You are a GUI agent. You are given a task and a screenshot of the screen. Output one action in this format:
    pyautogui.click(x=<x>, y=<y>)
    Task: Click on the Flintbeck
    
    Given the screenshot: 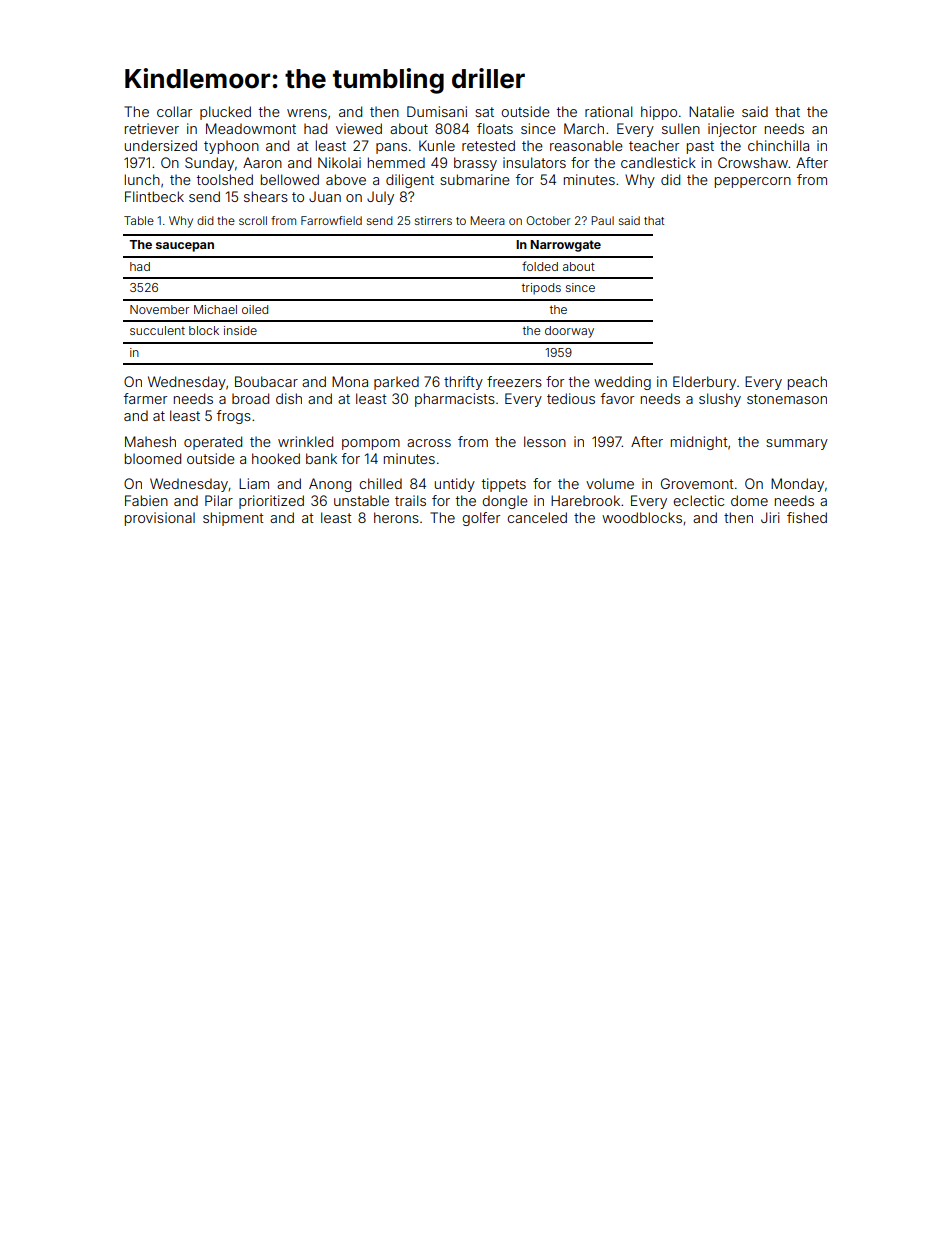 What is the action you would take?
    pyautogui.click(x=154, y=196)
